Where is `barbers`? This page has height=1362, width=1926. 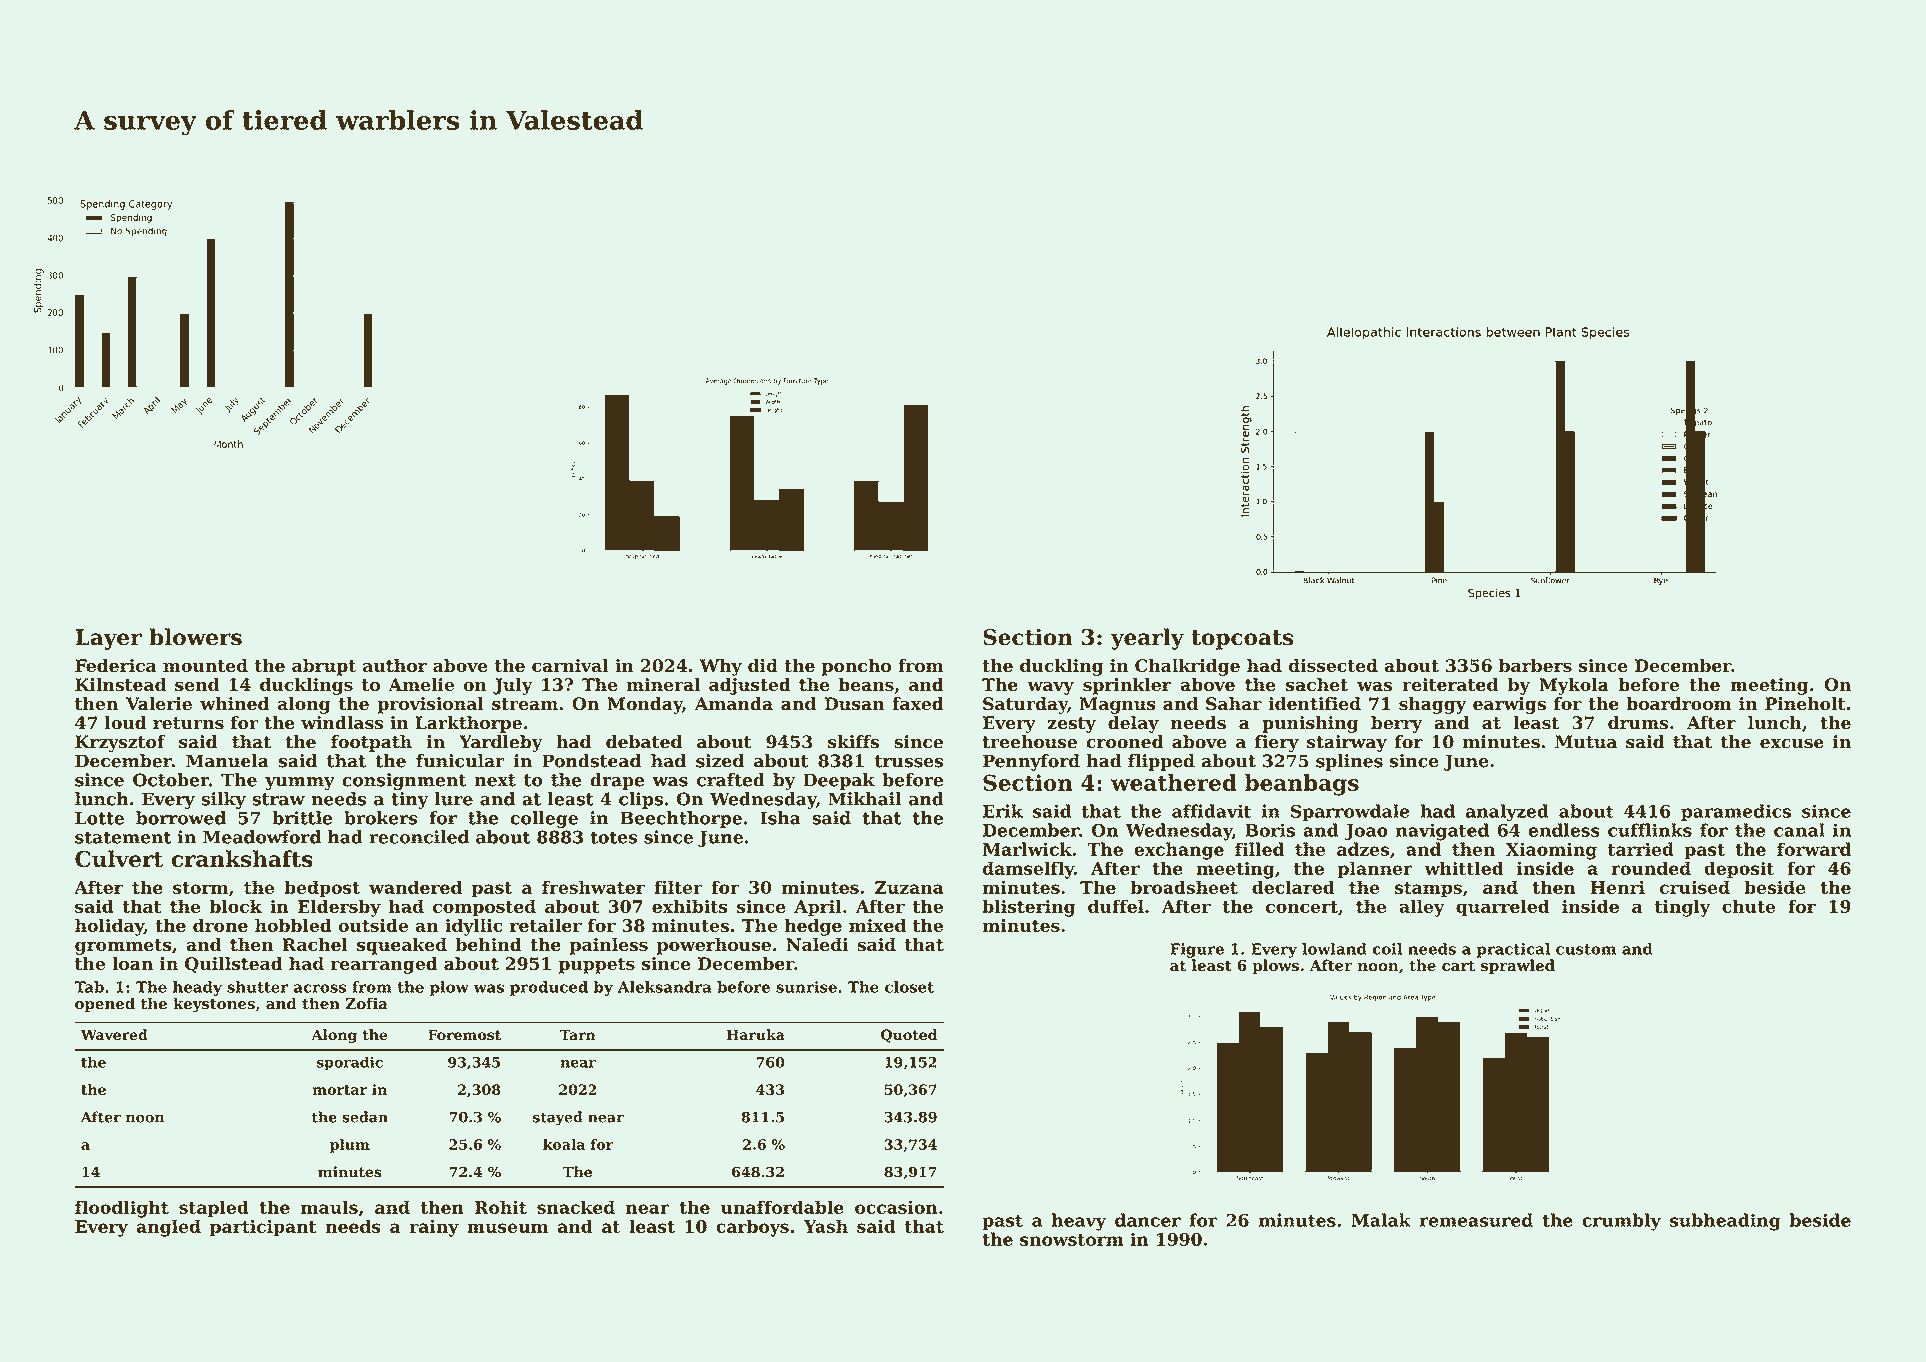 barbers is located at coordinates (1535, 665).
